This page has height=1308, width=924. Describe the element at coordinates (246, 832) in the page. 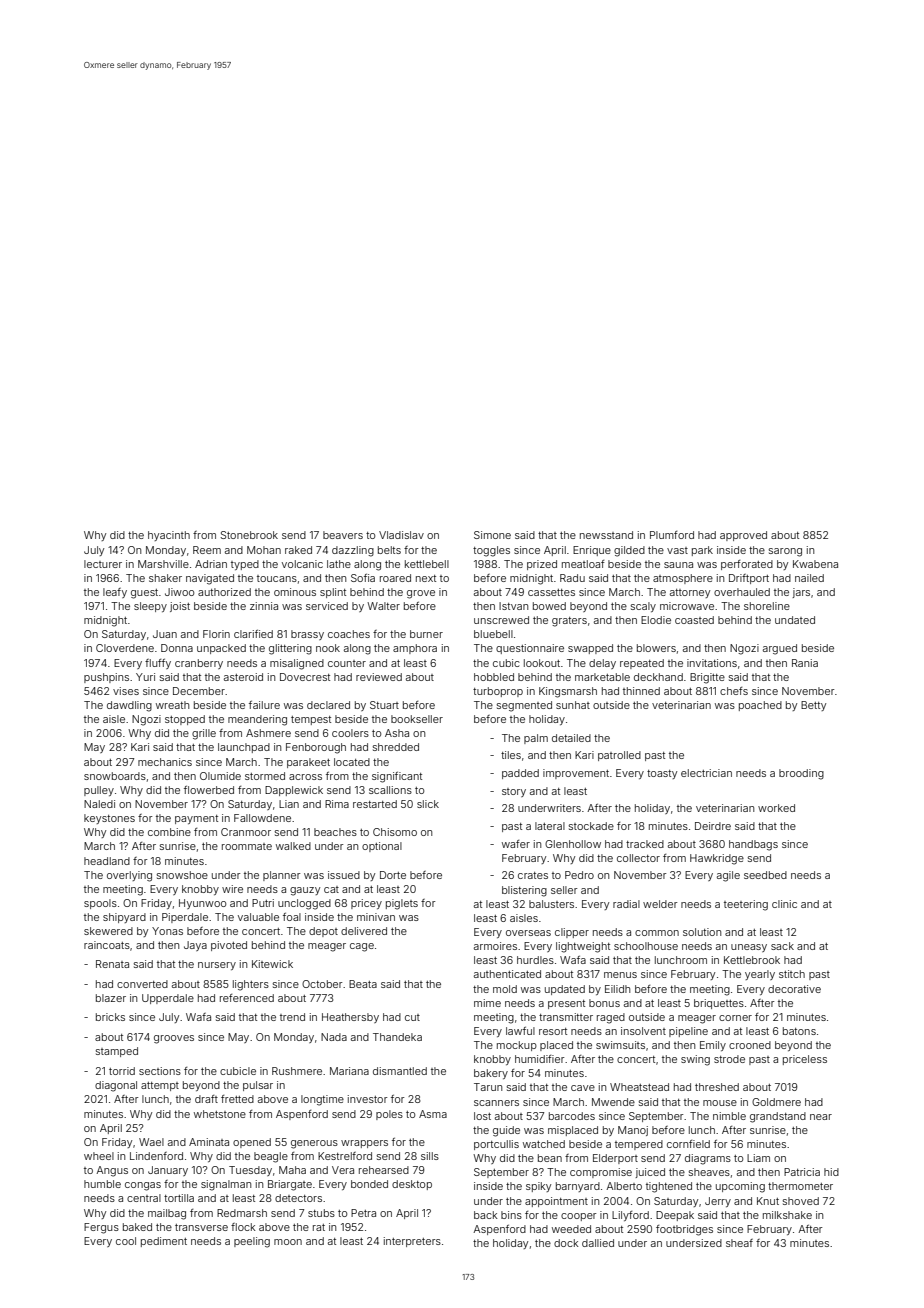

I see `Cranmoor` at that location.
